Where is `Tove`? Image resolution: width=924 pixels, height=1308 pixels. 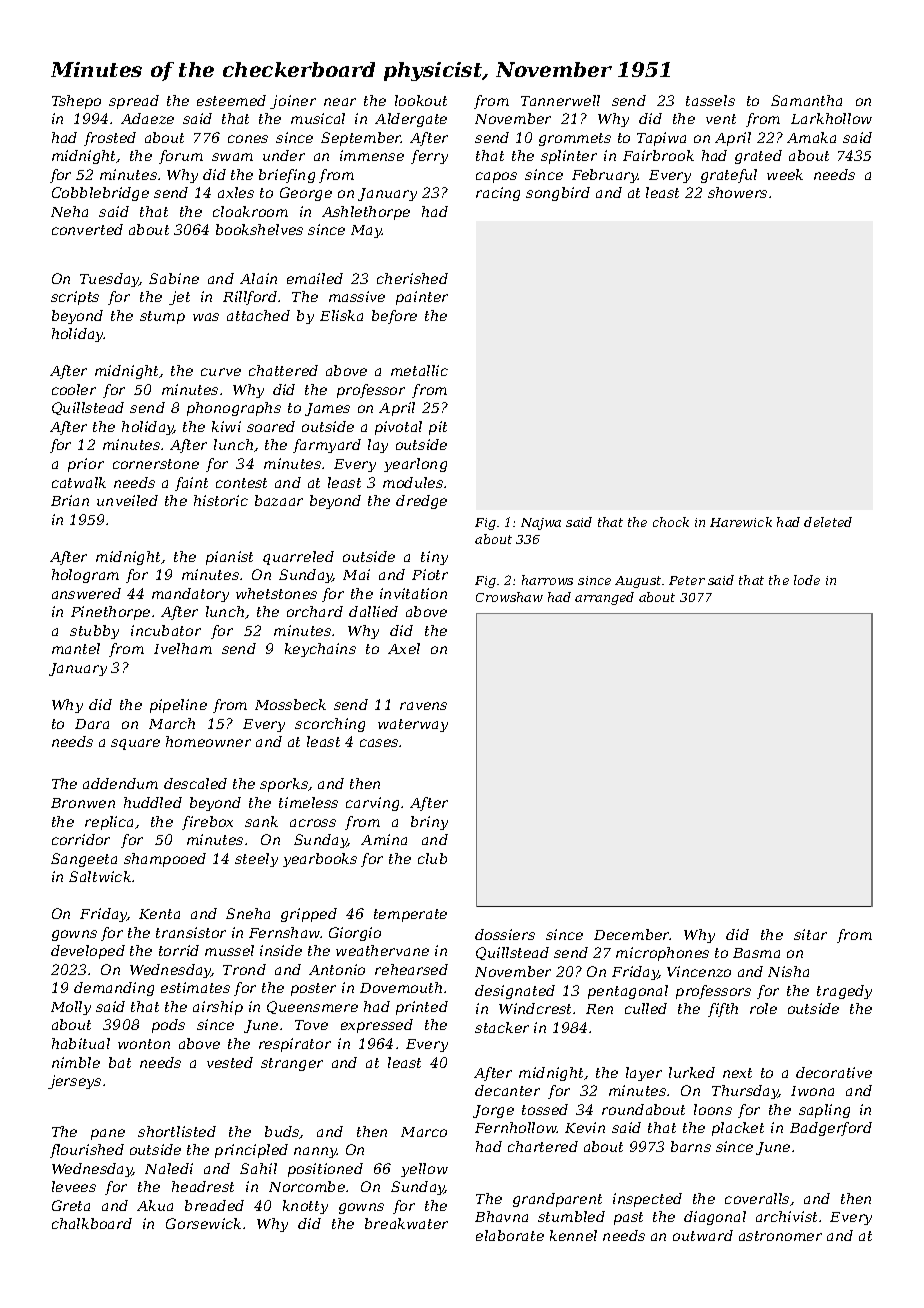 Tove is located at coordinates (311, 1025).
